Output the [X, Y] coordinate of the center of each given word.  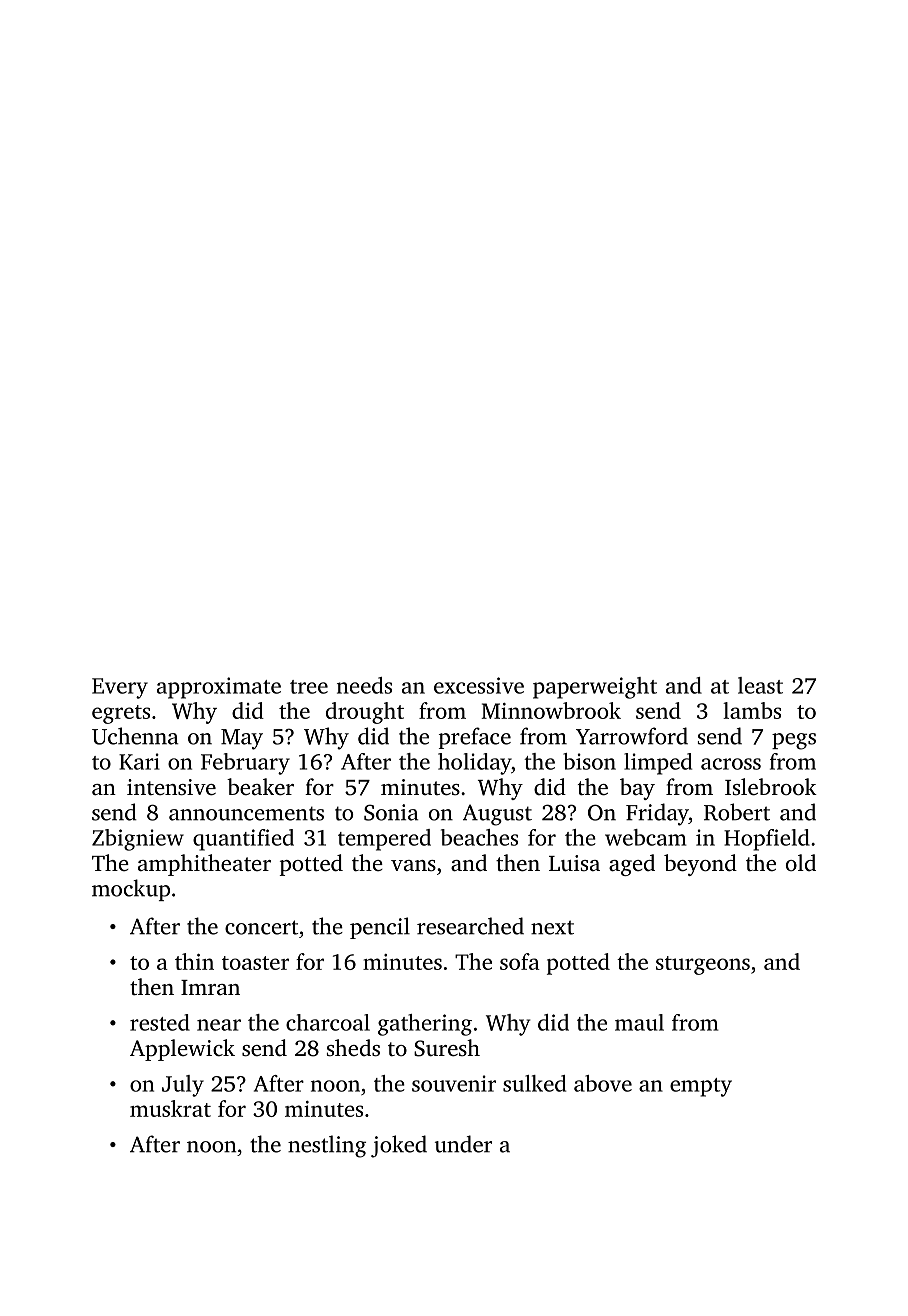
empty [701, 1087]
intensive [171, 787]
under [463, 1144]
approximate [219, 688]
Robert [737, 812]
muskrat [170, 1108]
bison [589, 761]
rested [160, 1022]
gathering [425, 1025]
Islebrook [771, 787]
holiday [474, 764]
